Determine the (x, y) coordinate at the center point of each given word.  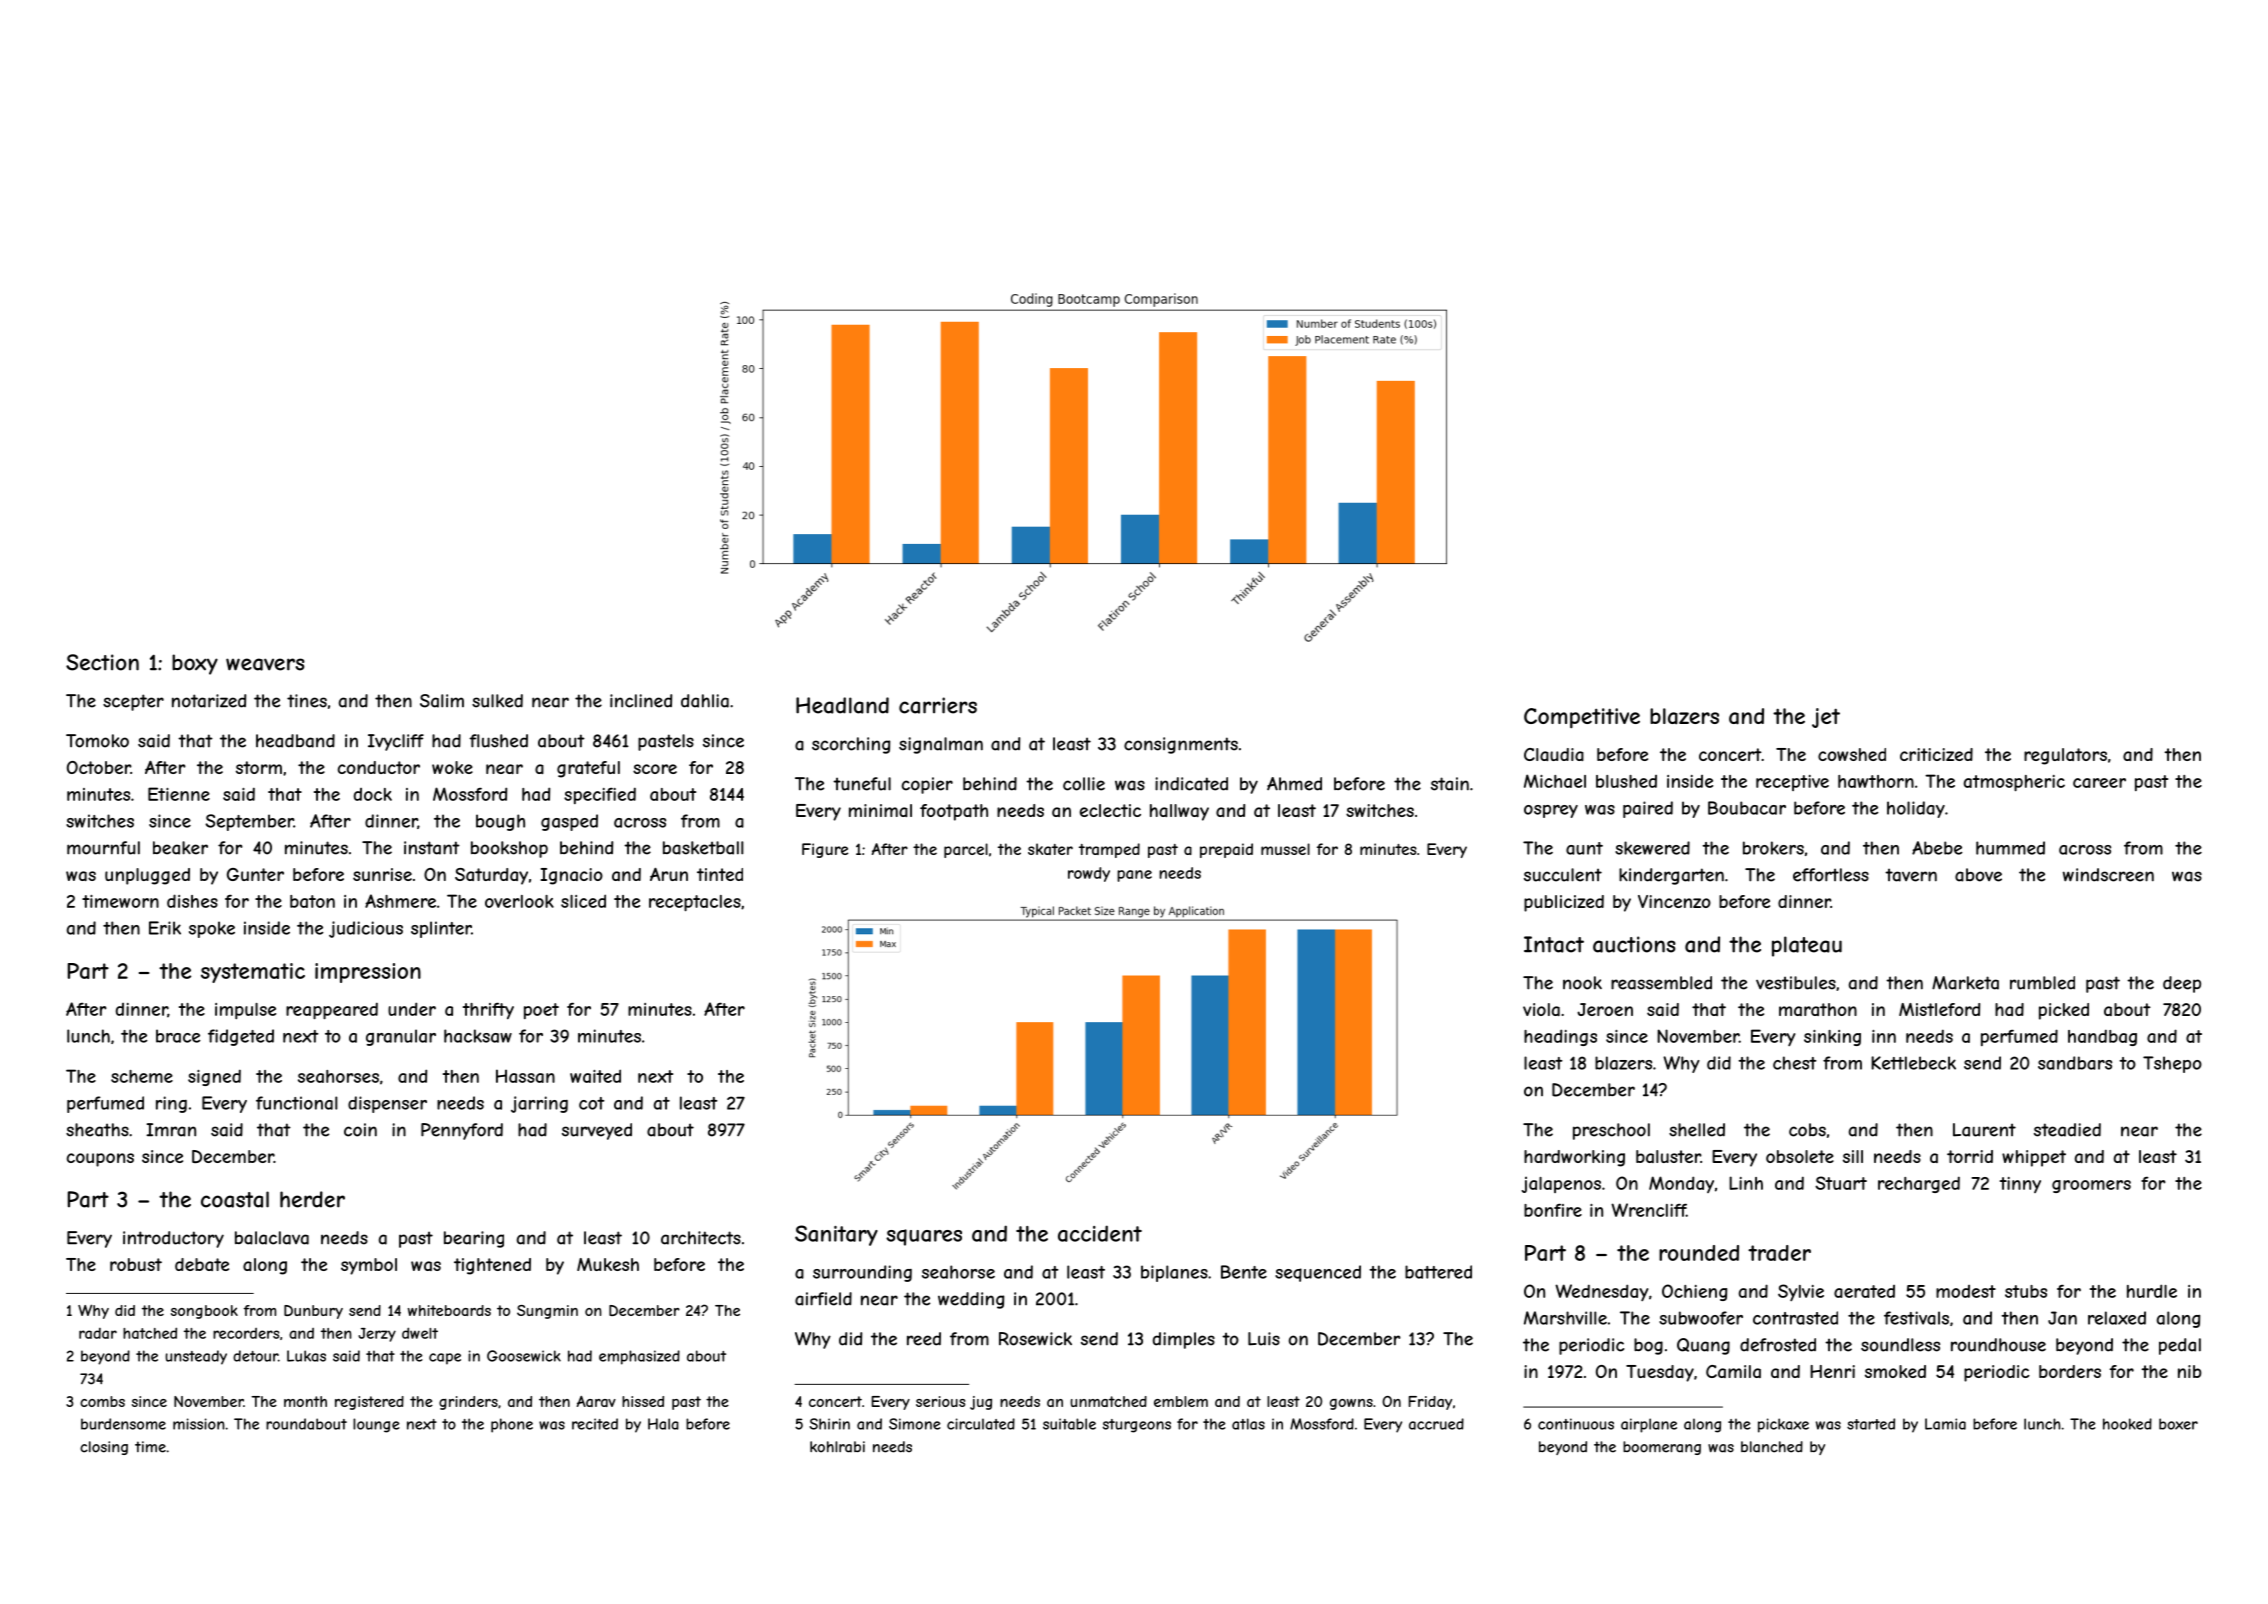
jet (1826, 718)
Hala (663, 1424)
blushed (1626, 781)
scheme (142, 1076)
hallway (1179, 812)
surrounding (862, 1273)
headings (1560, 1037)
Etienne (179, 794)
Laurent (1984, 1130)
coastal (235, 1199)
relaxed (2117, 1318)
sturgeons (1137, 1426)
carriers (938, 705)
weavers (265, 664)
